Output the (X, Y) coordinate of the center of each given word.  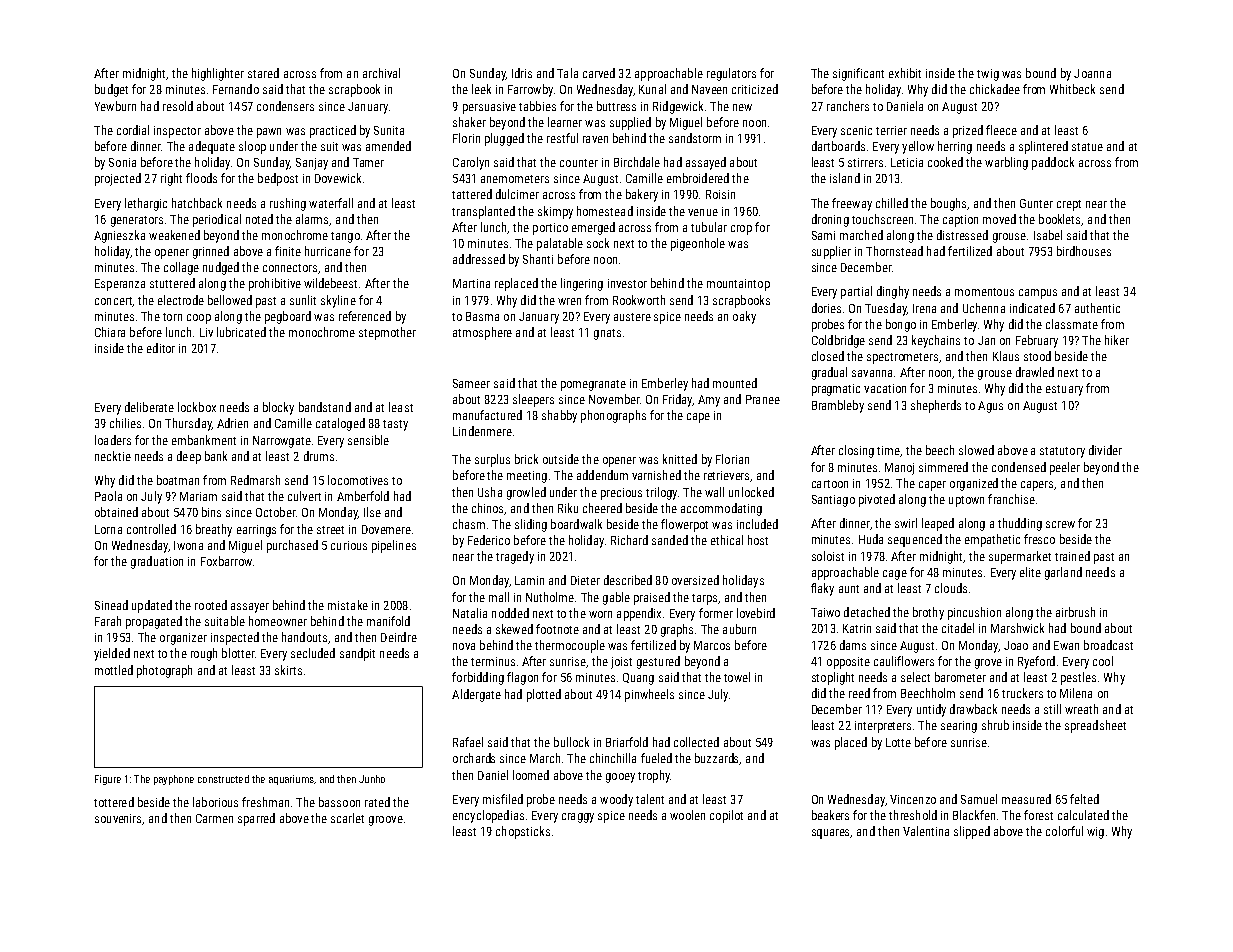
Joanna (1092, 73)
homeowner (278, 621)
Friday (677, 400)
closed (828, 356)
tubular (709, 227)
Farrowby (530, 90)
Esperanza (120, 285)
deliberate (149, 407)
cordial (133, 130)
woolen (687, 815)
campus (1038, 294)
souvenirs (119, 819)
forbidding (478, 678)
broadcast (1108, 645)
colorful (1064, 831)
